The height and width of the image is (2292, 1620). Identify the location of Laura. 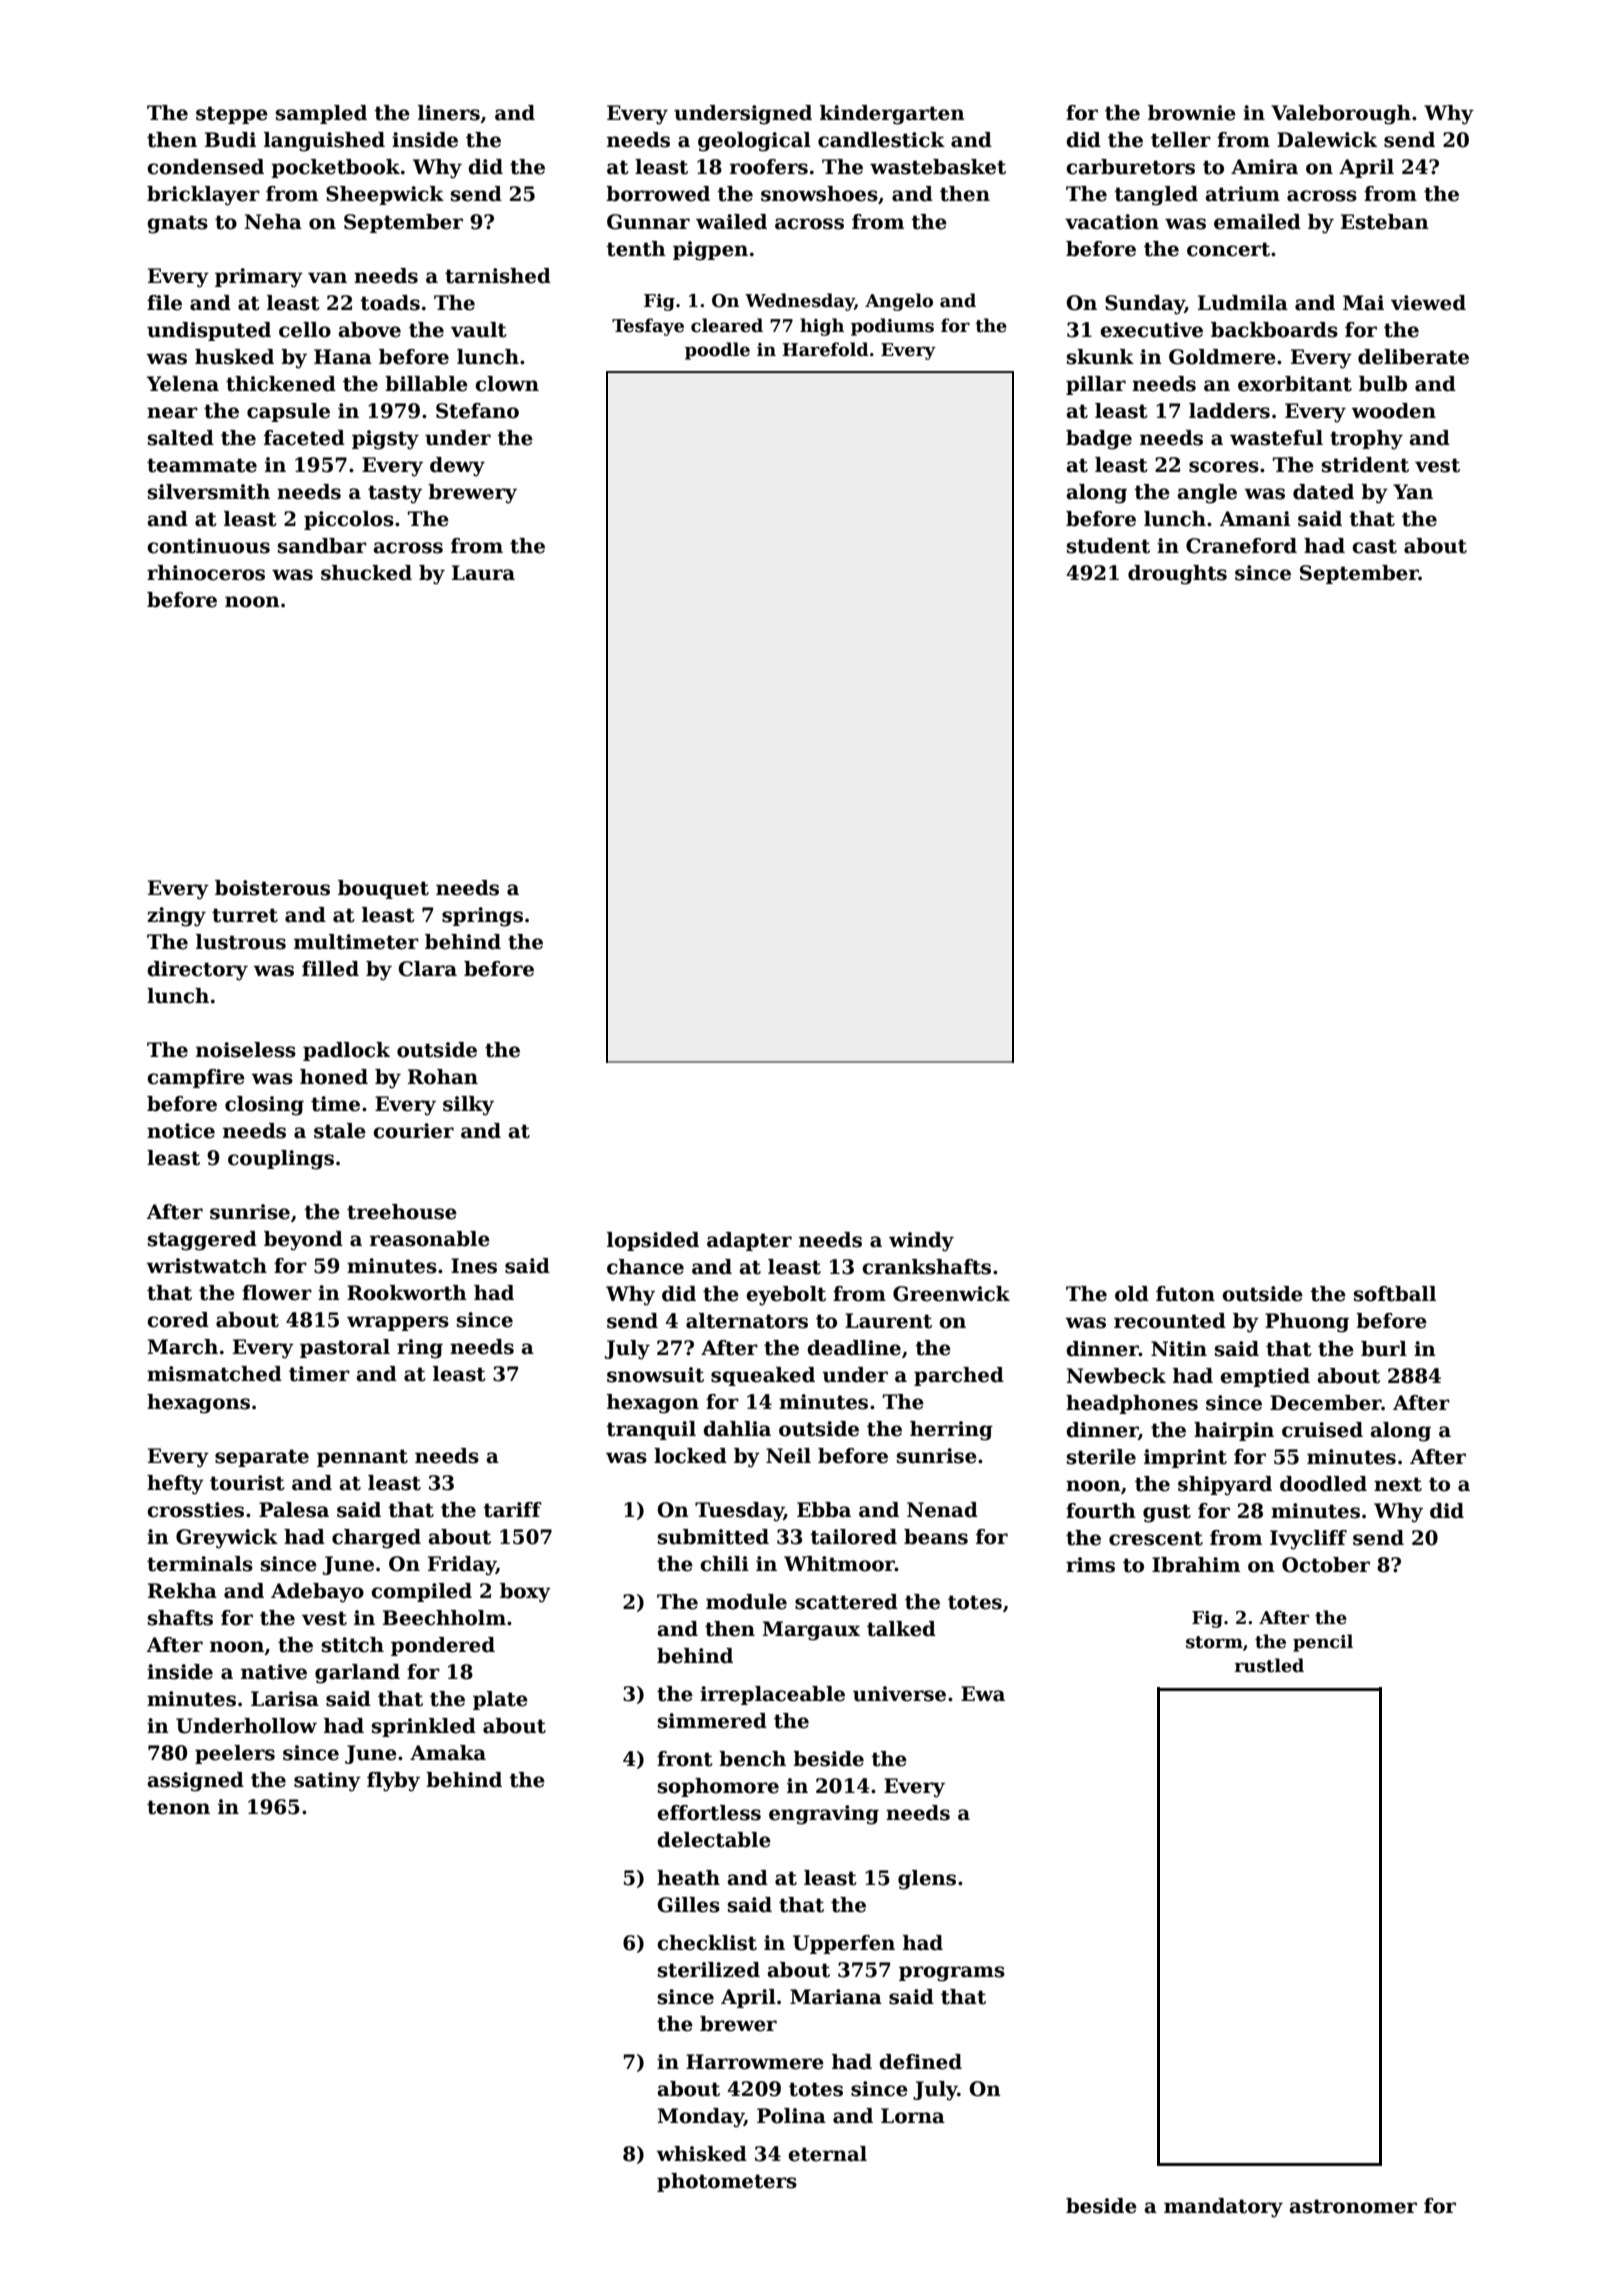
(483, 573).
